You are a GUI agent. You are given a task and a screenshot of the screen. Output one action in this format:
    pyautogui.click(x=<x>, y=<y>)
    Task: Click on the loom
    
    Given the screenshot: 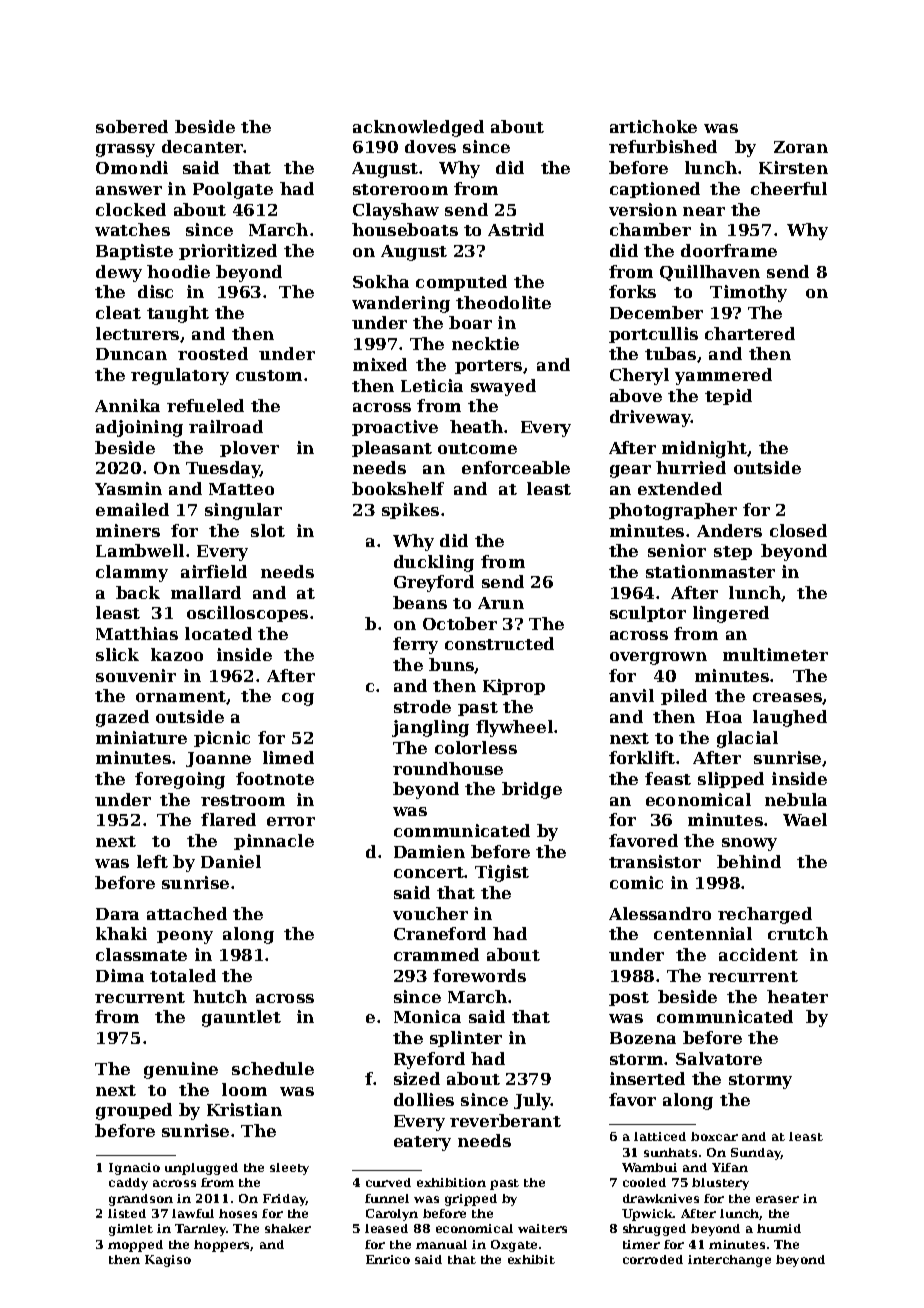 What is the action you would take?
    pyautogui.click(x=244, y=1089)
